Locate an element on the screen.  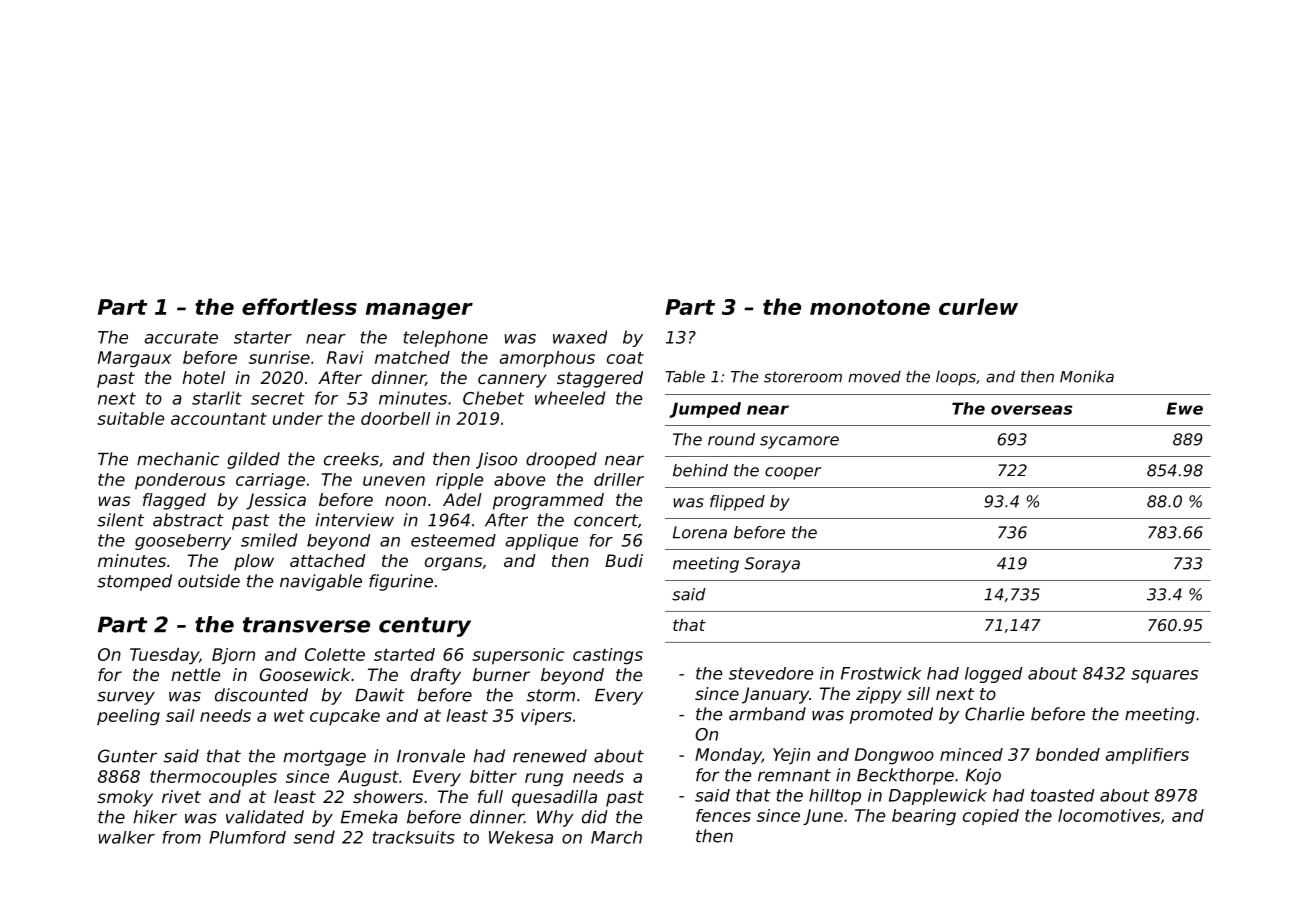
loops is located at coordinates (956, 378).
